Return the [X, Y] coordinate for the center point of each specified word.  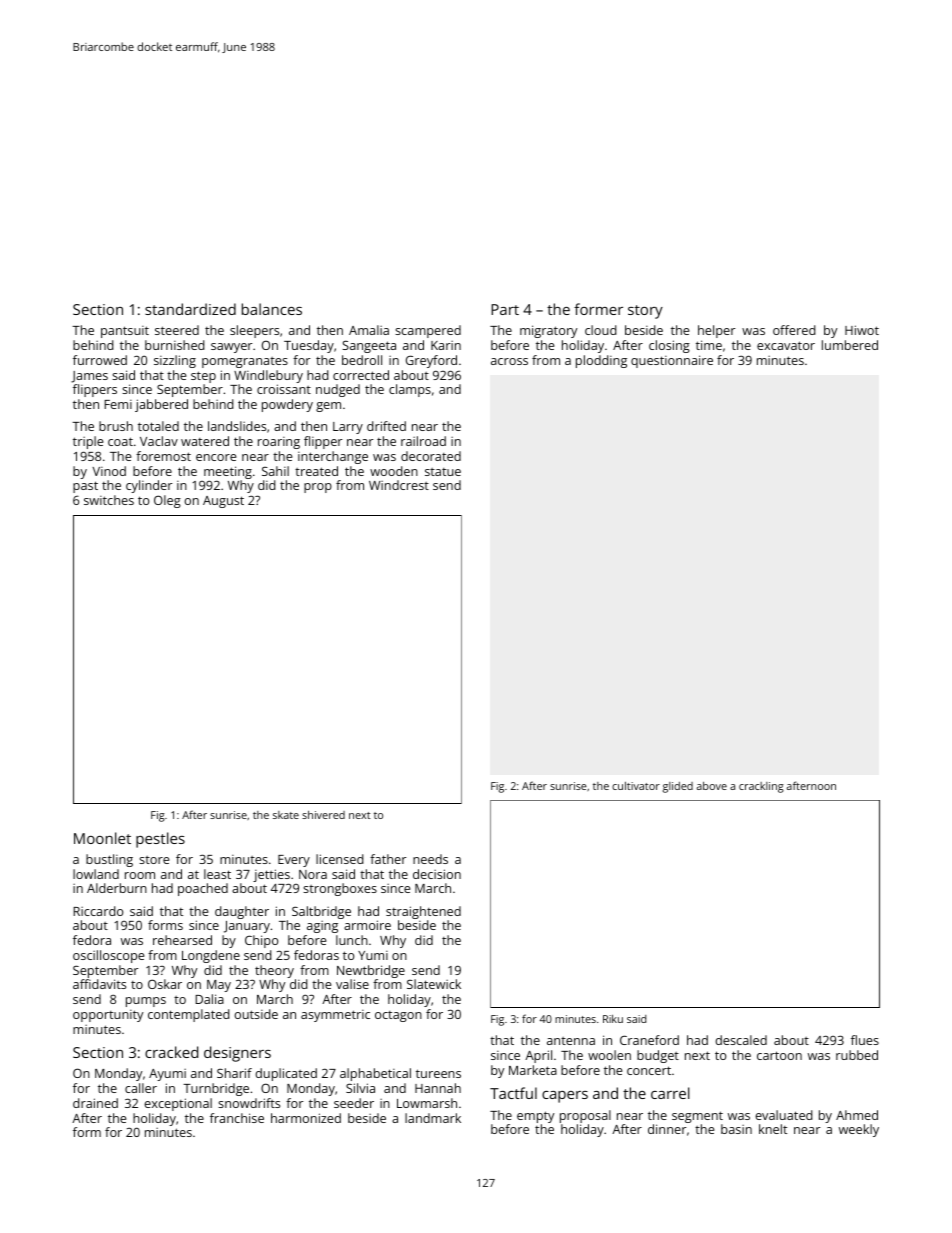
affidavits [99, 984]
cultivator [636, 786]
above [712, 786]
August [223, 502]
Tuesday [309, 346]
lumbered [850, 345]
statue [443, 472]
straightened [423, 912]
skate [286, 815]
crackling [761, 787]
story [645, 312]
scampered [428, 331]
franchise [237, 1118]
